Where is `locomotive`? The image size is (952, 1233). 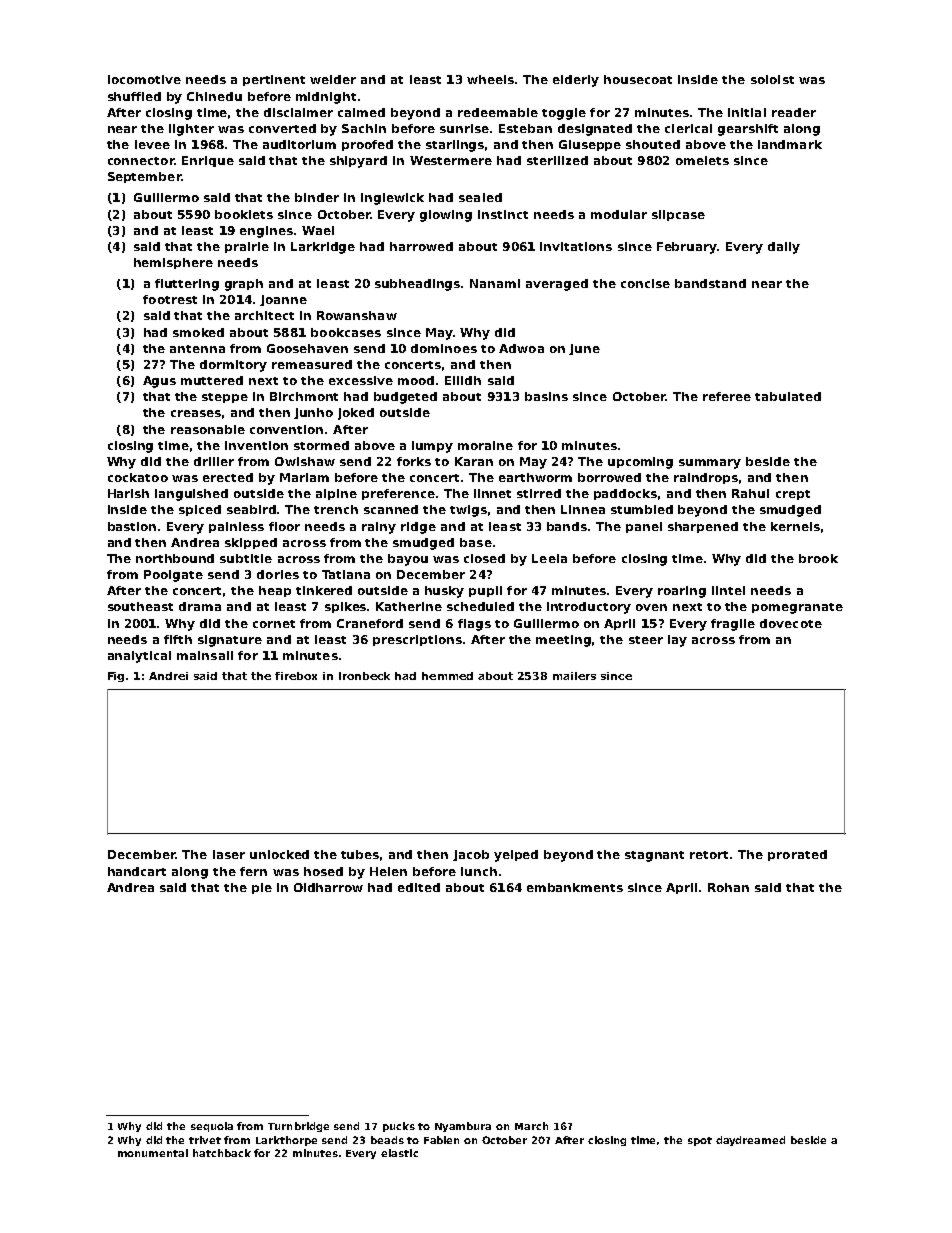
locomotive is located at coordinates (144, 79).
